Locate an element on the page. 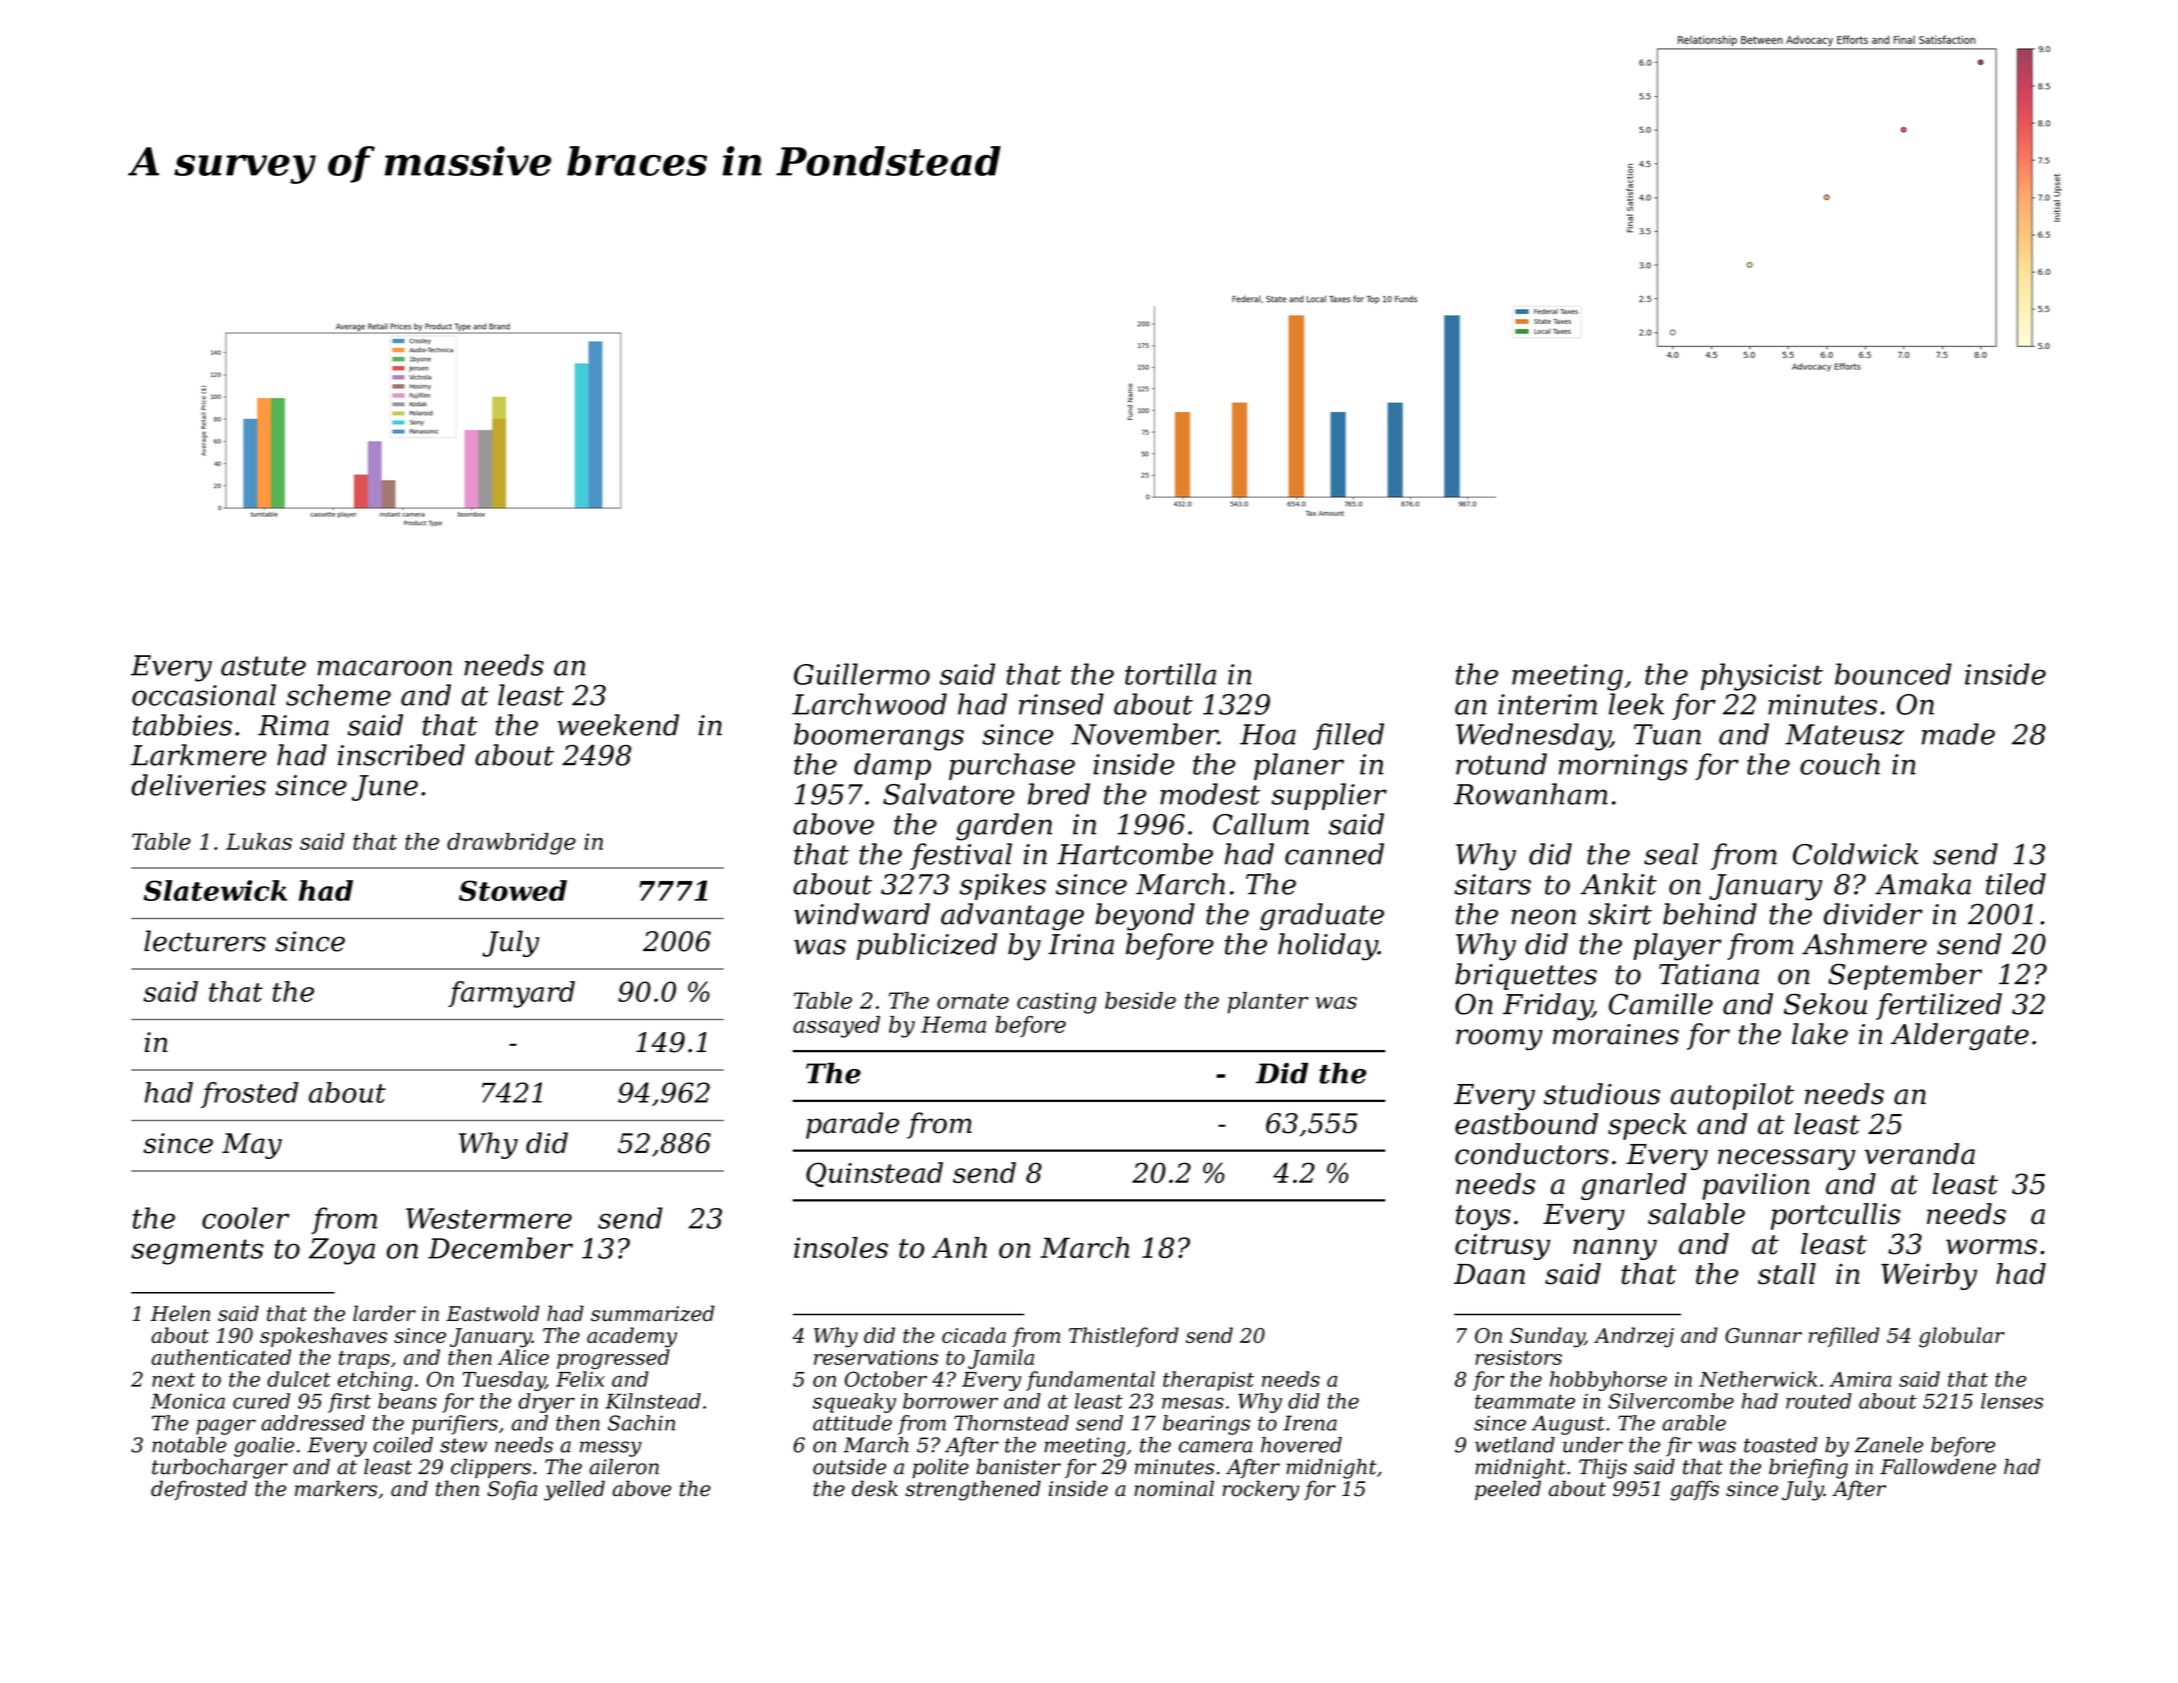 The image size is (2178, 1683). Ashmere is located at coordinates (1864, 944).
